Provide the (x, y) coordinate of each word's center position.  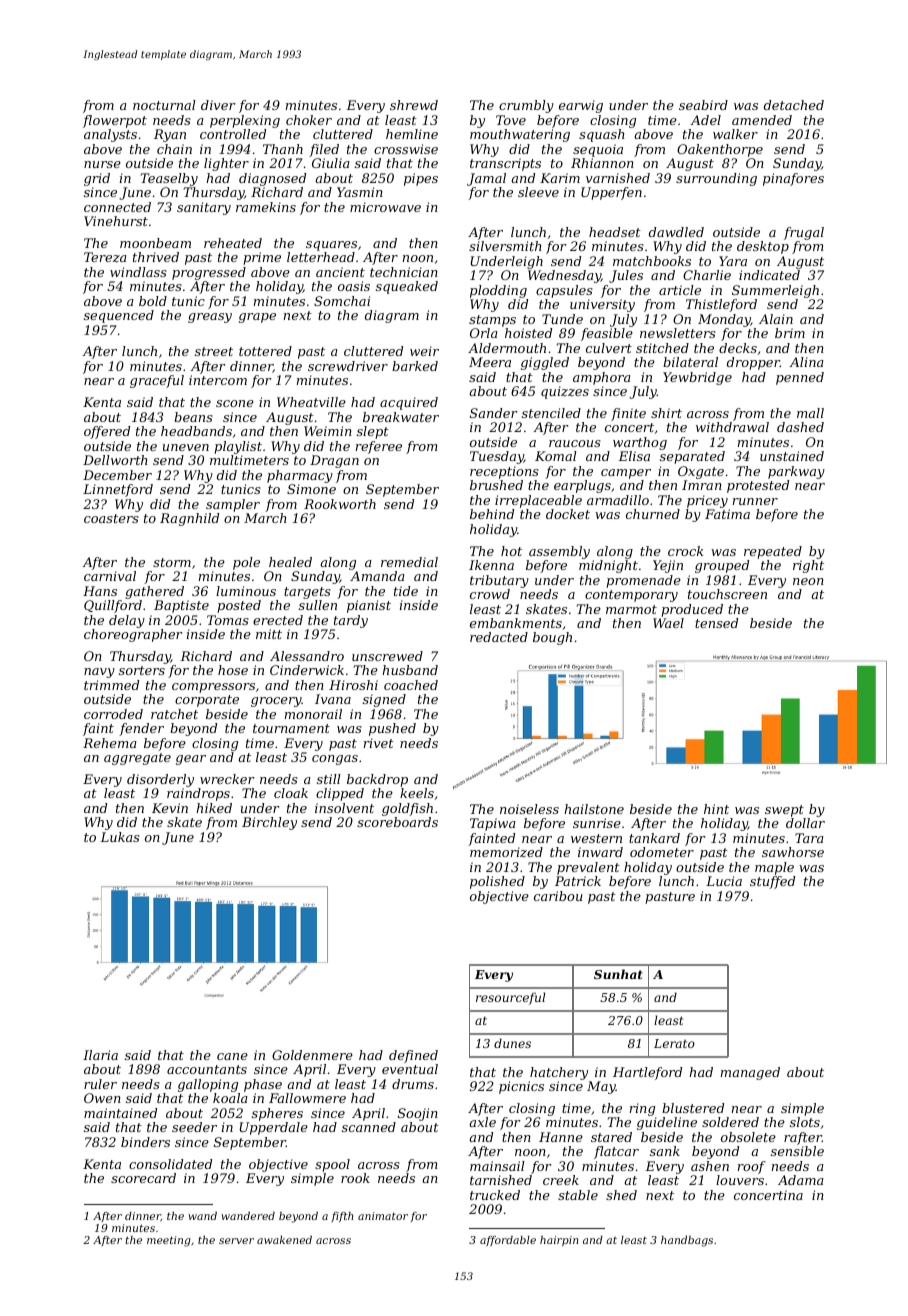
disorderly (160, 780)
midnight (608, 566)
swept (784, 811)
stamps (492, 321)
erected (278, 620)
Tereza (105, 257)
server (236, 1241)
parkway (796, 472)
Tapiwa (493, 824)
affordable (508, 1241)
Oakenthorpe (720, 150)
